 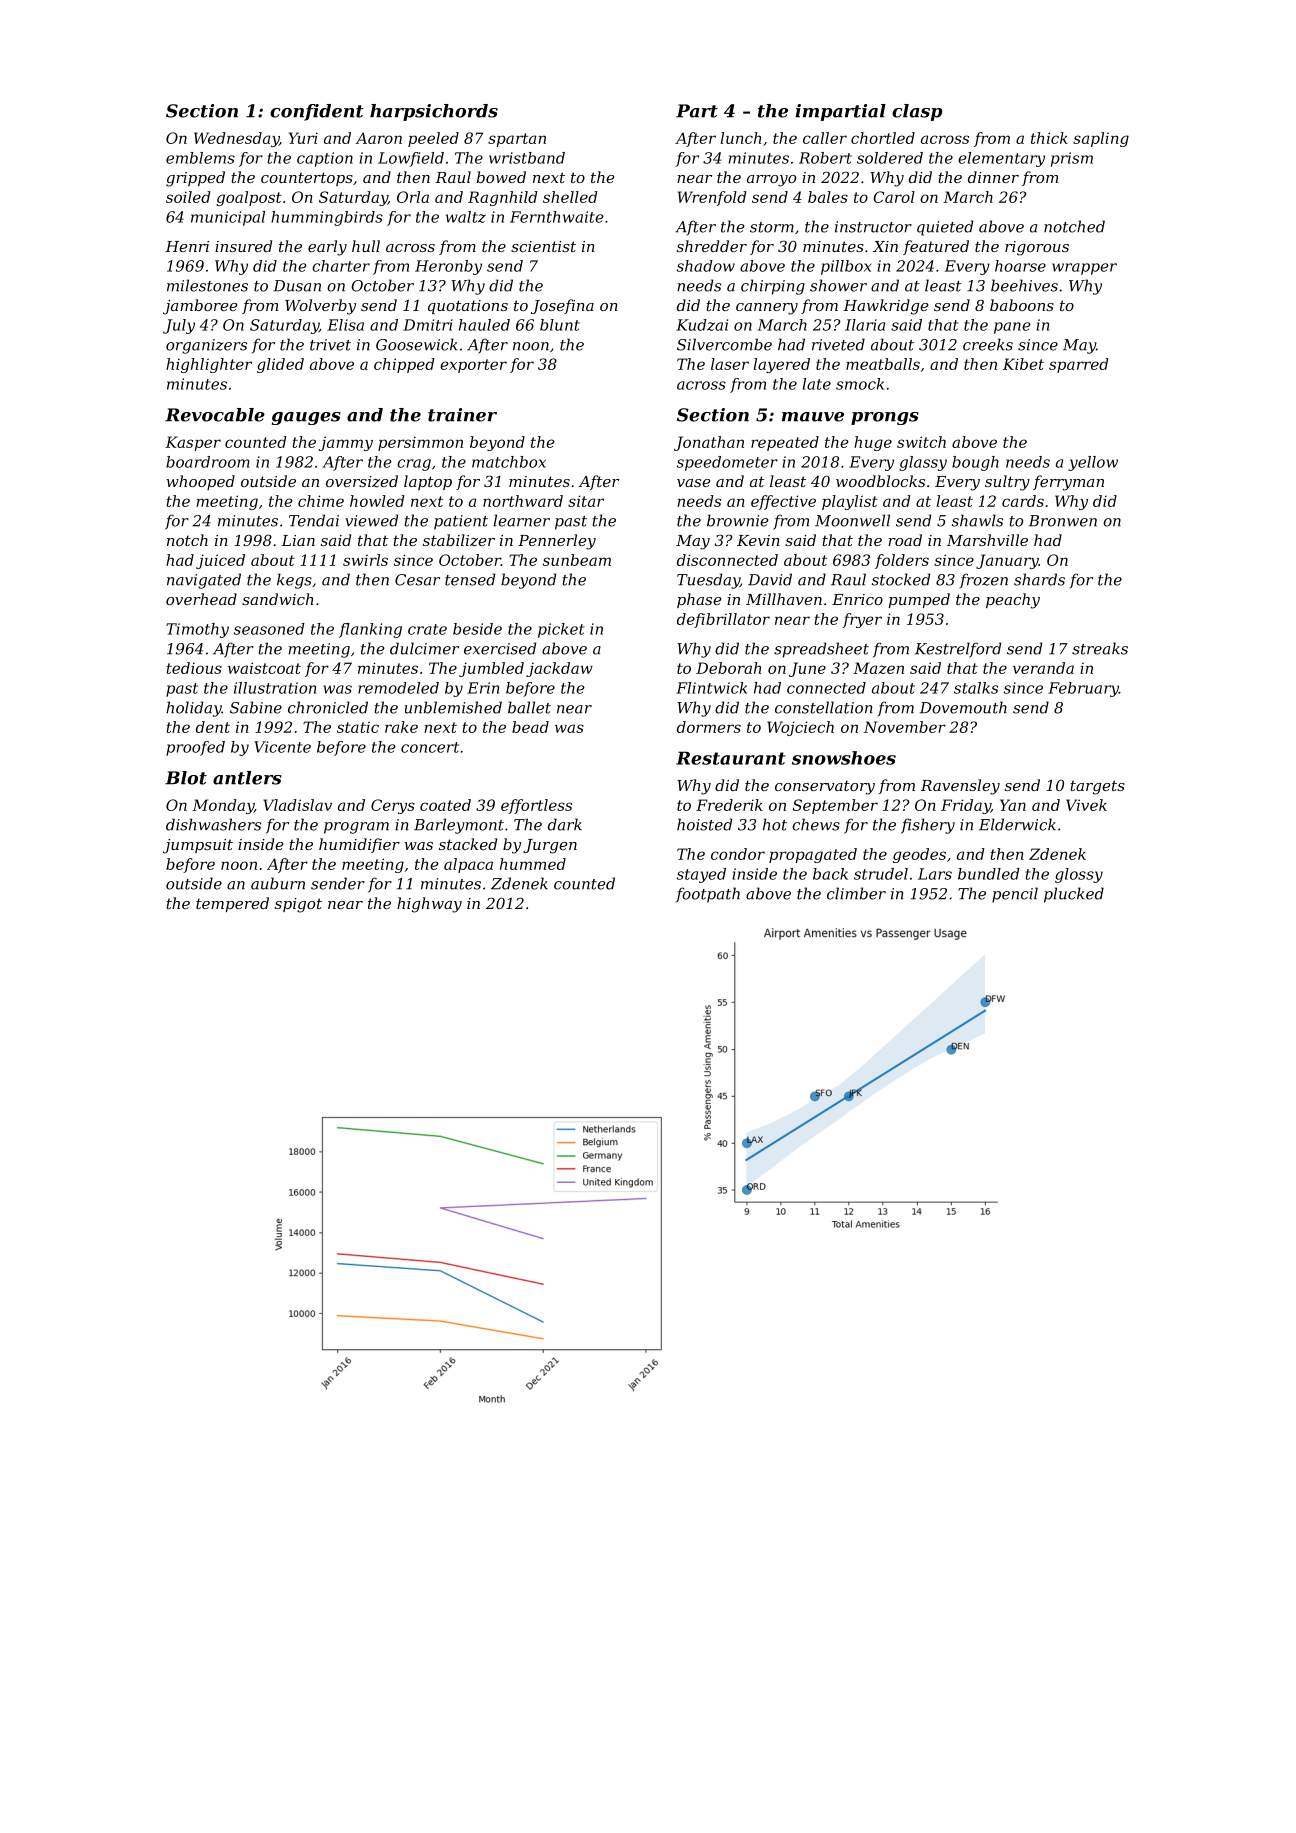 I want to click on harpsichords, so click(x=434, y=112).
